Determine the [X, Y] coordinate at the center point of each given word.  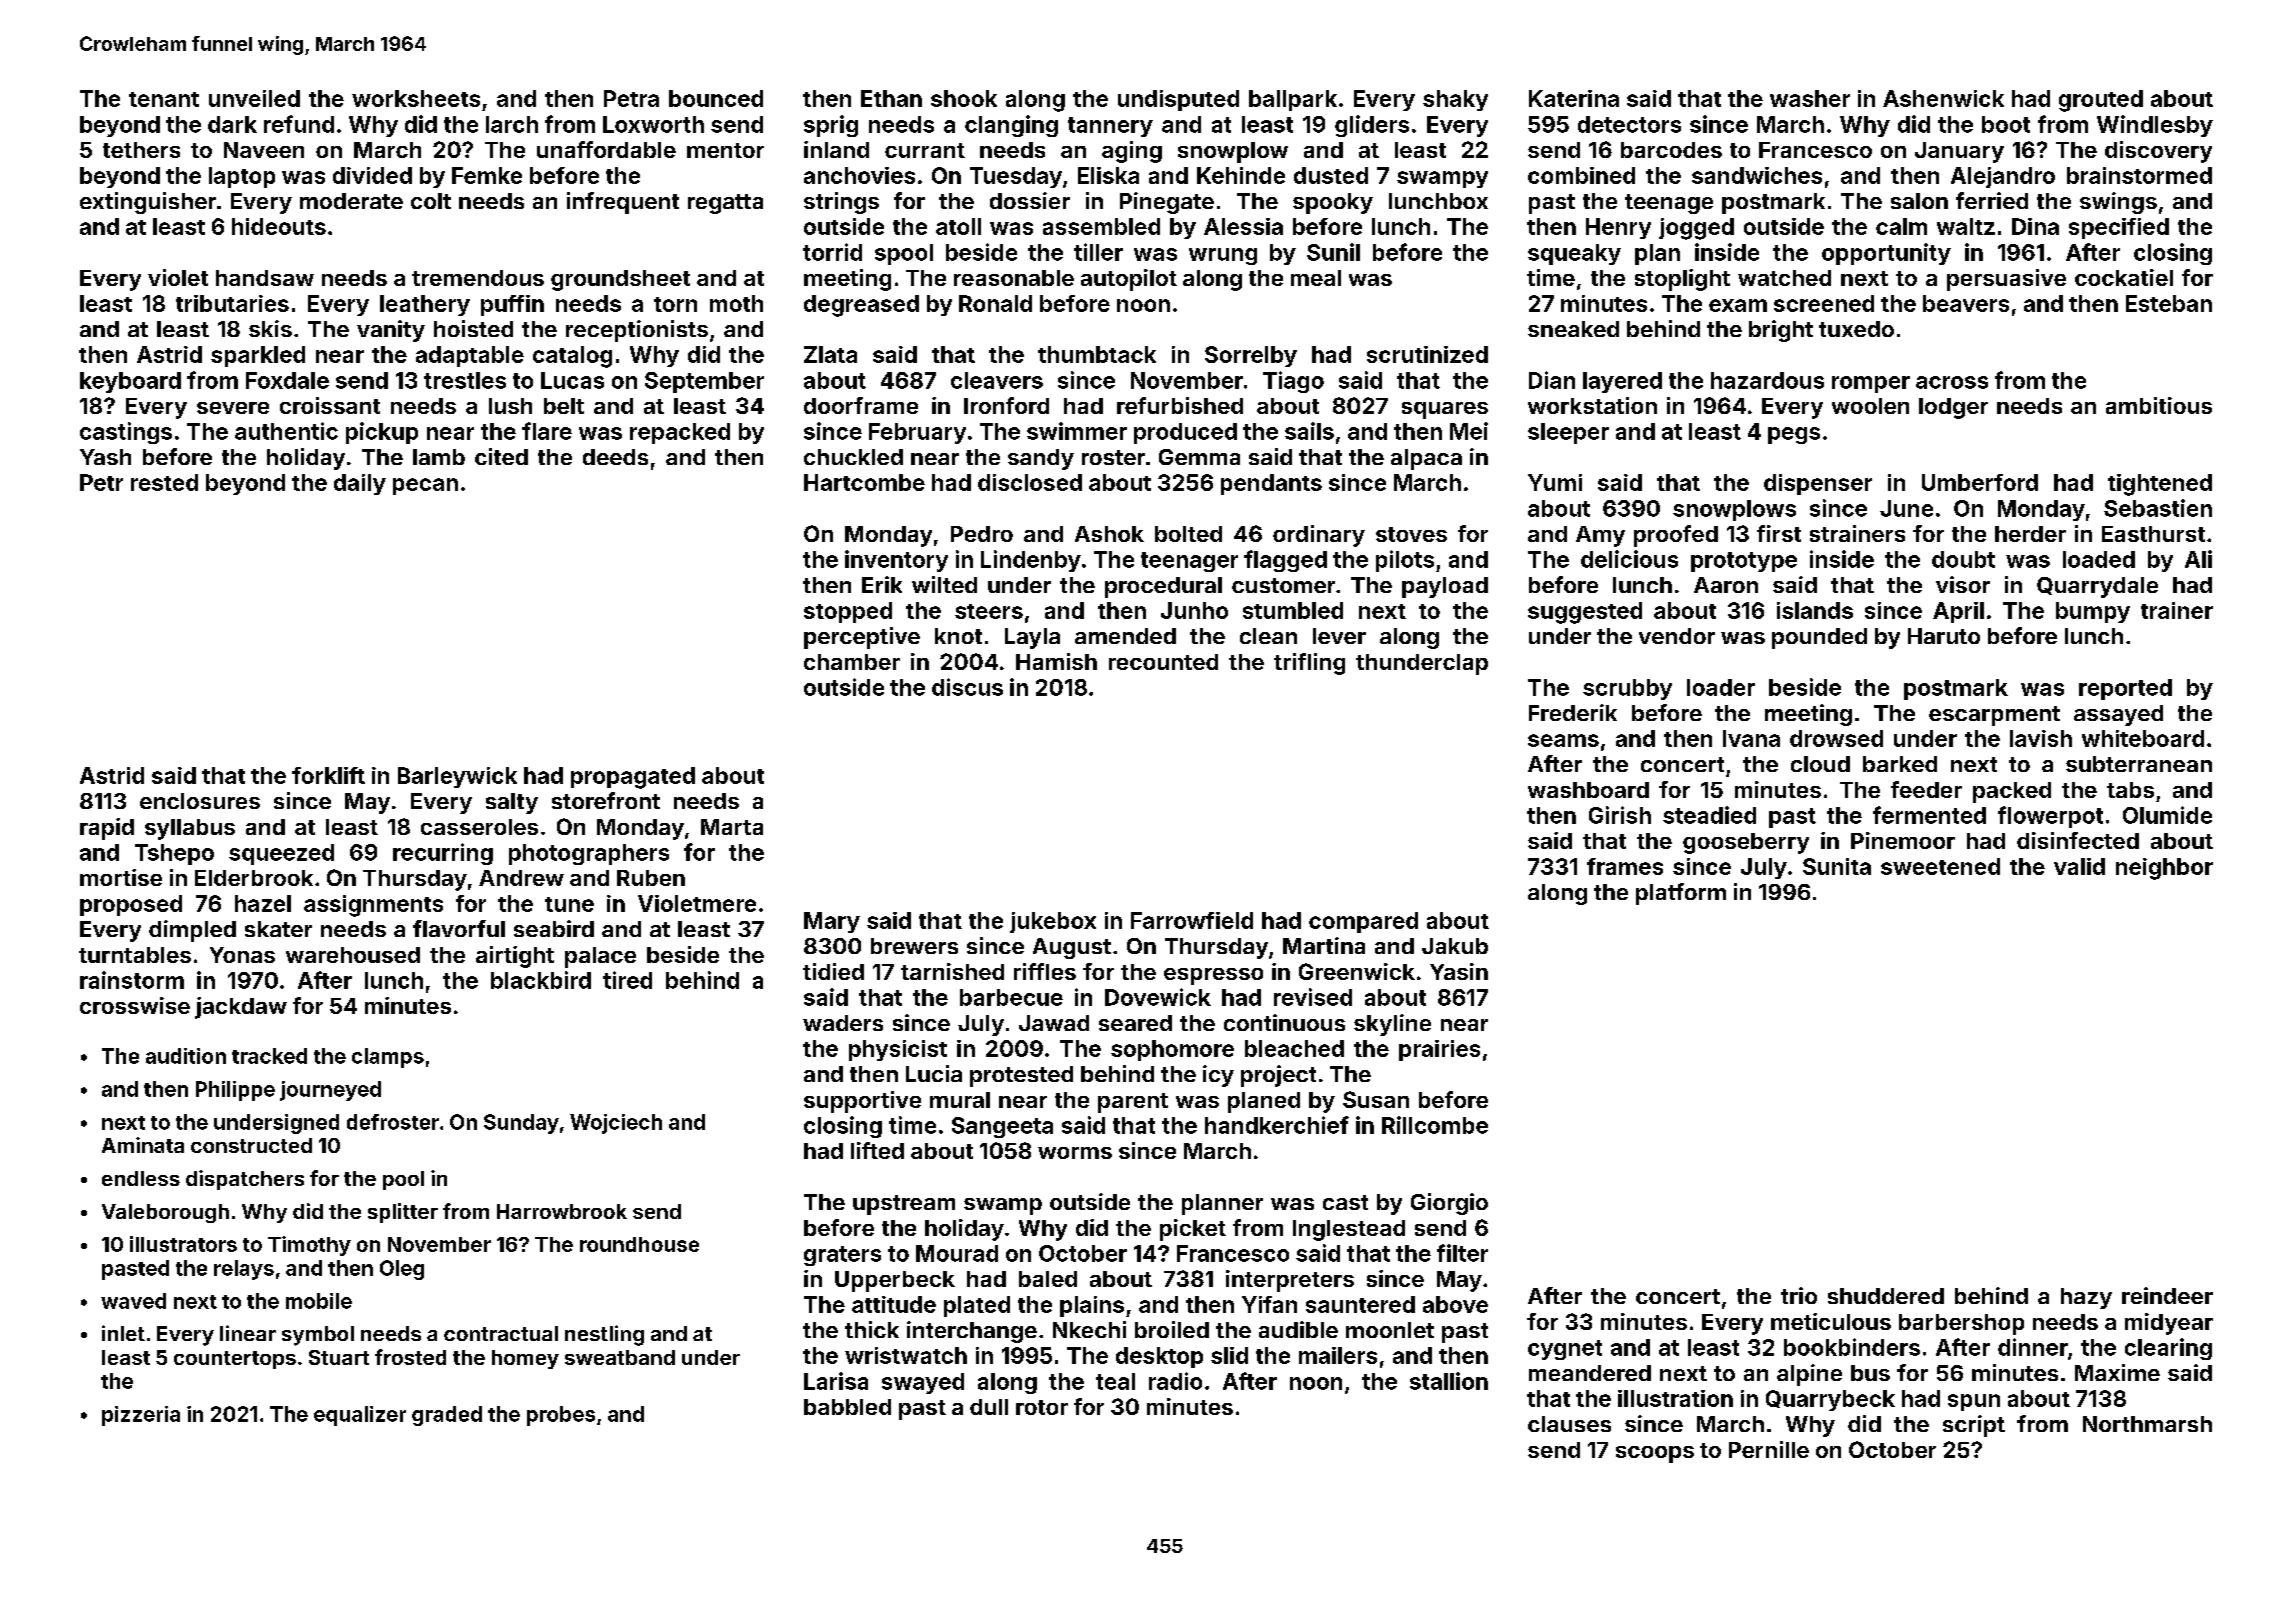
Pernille [1769, 1449]
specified [2119, 228]
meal [1316, 278]
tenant [164, 99]
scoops [1655, 1454]
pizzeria [141, 1416]
